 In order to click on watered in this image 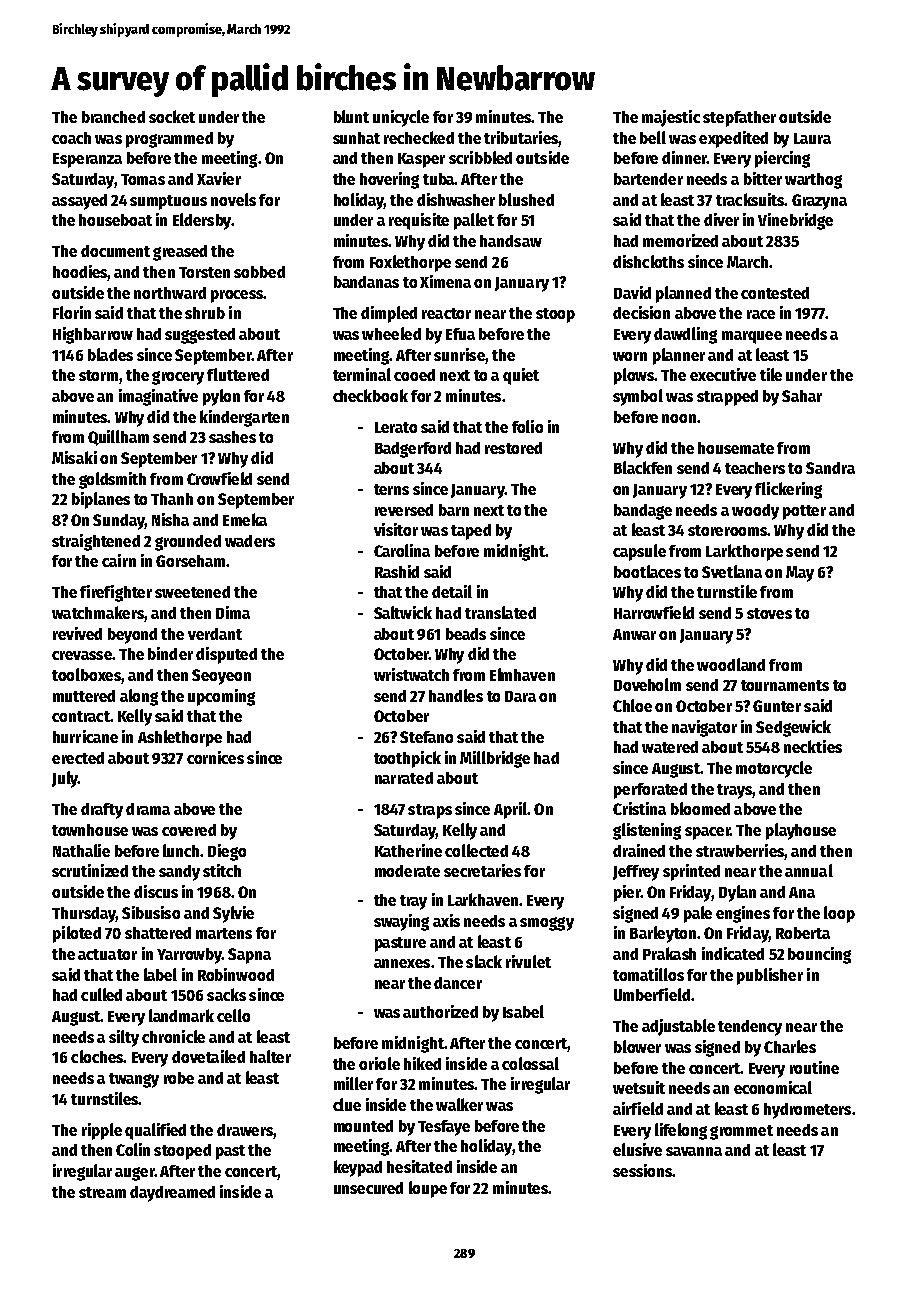, I will do `click(670, 747)`.
